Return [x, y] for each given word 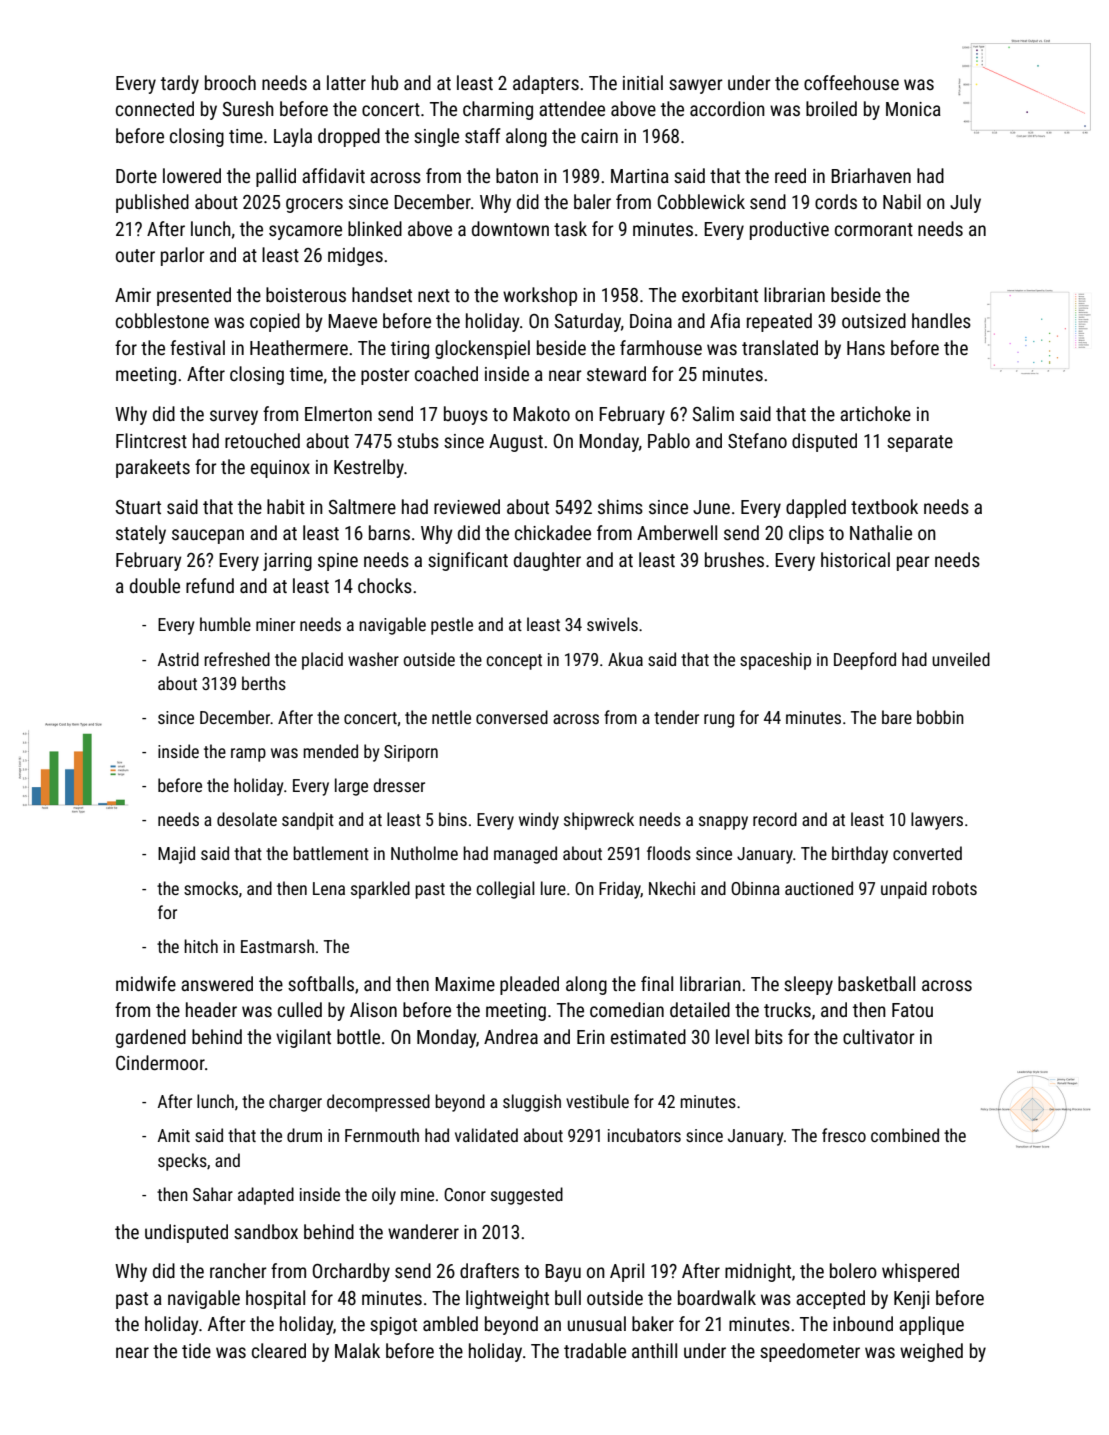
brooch [230, 82]
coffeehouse [851, 82]
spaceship [775, 661]
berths [264, 683]
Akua [625, 659]
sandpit [308, 821]
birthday [860, 855]
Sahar [213, 1194]
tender [676, 717]
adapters [546, 84]
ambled [450, 1323]
